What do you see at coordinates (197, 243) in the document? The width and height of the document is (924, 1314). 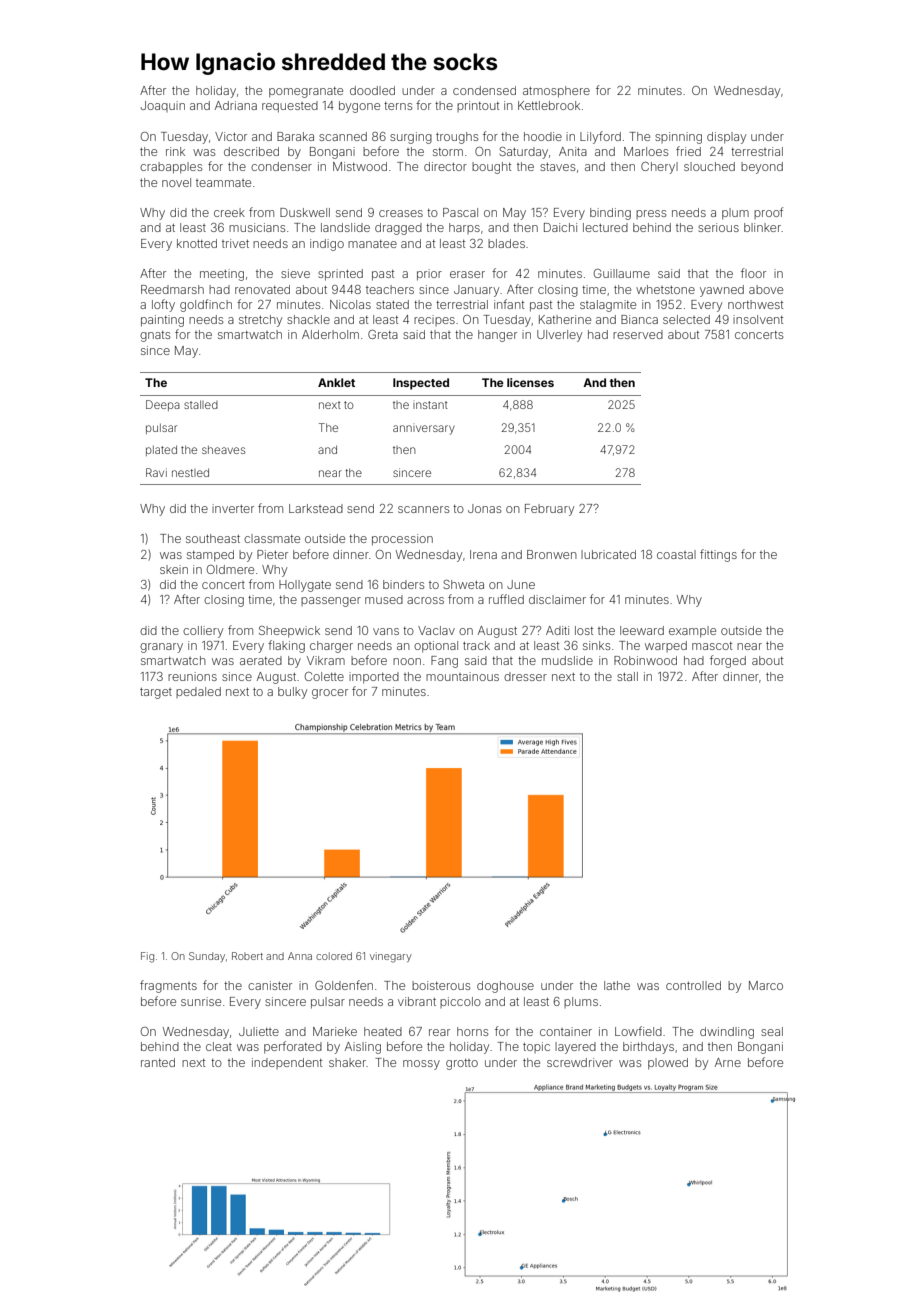 I see `knotted` at bounding box center [197, 243].
